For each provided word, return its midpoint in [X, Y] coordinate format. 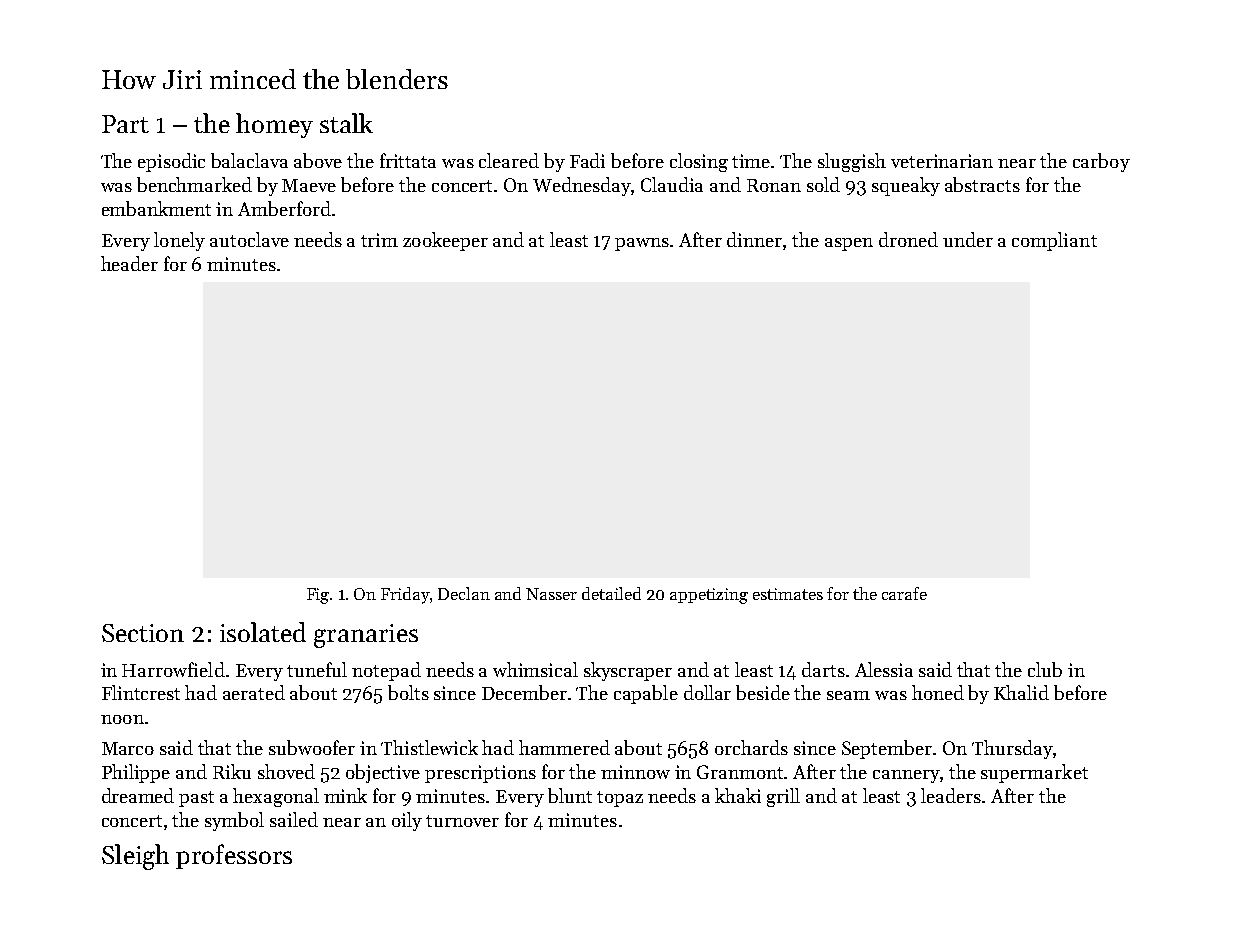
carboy [1101, 162]
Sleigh [135, 857]
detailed [611, 593]
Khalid [1021, 692]
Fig [318, 596]
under [968, 239]
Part [125, 124]
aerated [254, 692]
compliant [1054, 241]
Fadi [587, 160]
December [524, 692]
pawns [642, 244]
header [129, 263]
